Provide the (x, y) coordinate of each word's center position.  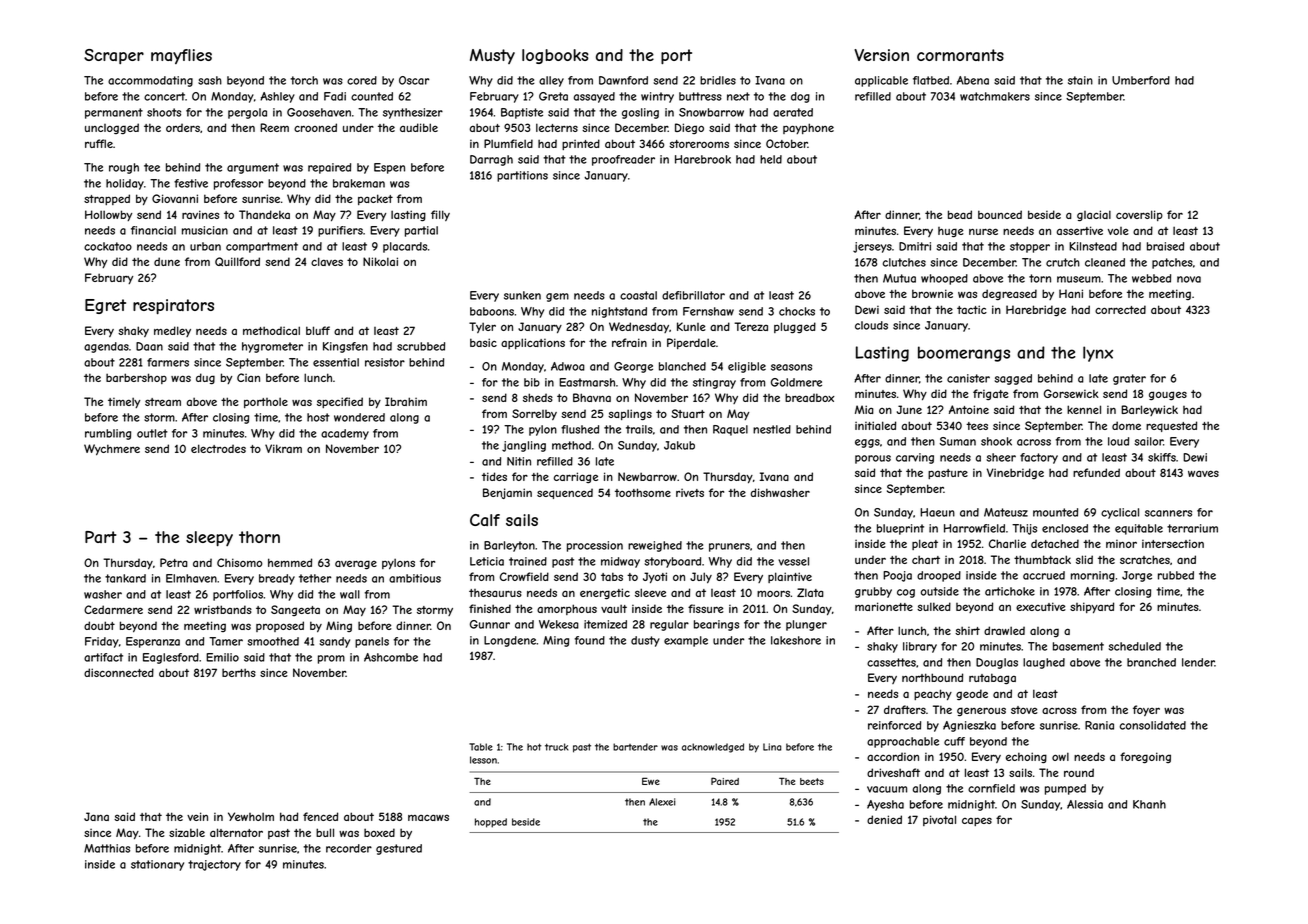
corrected (1120, 309)
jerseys (872, 247)
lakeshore (796, 640)
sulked (934, 606)
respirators (173, 306)
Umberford (1141, 80)
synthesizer (413, 113)
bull (325, 832)
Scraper (114, 56)
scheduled (1134, 646)
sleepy (209, 538)
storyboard (672, 562)
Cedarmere (113, 609)
